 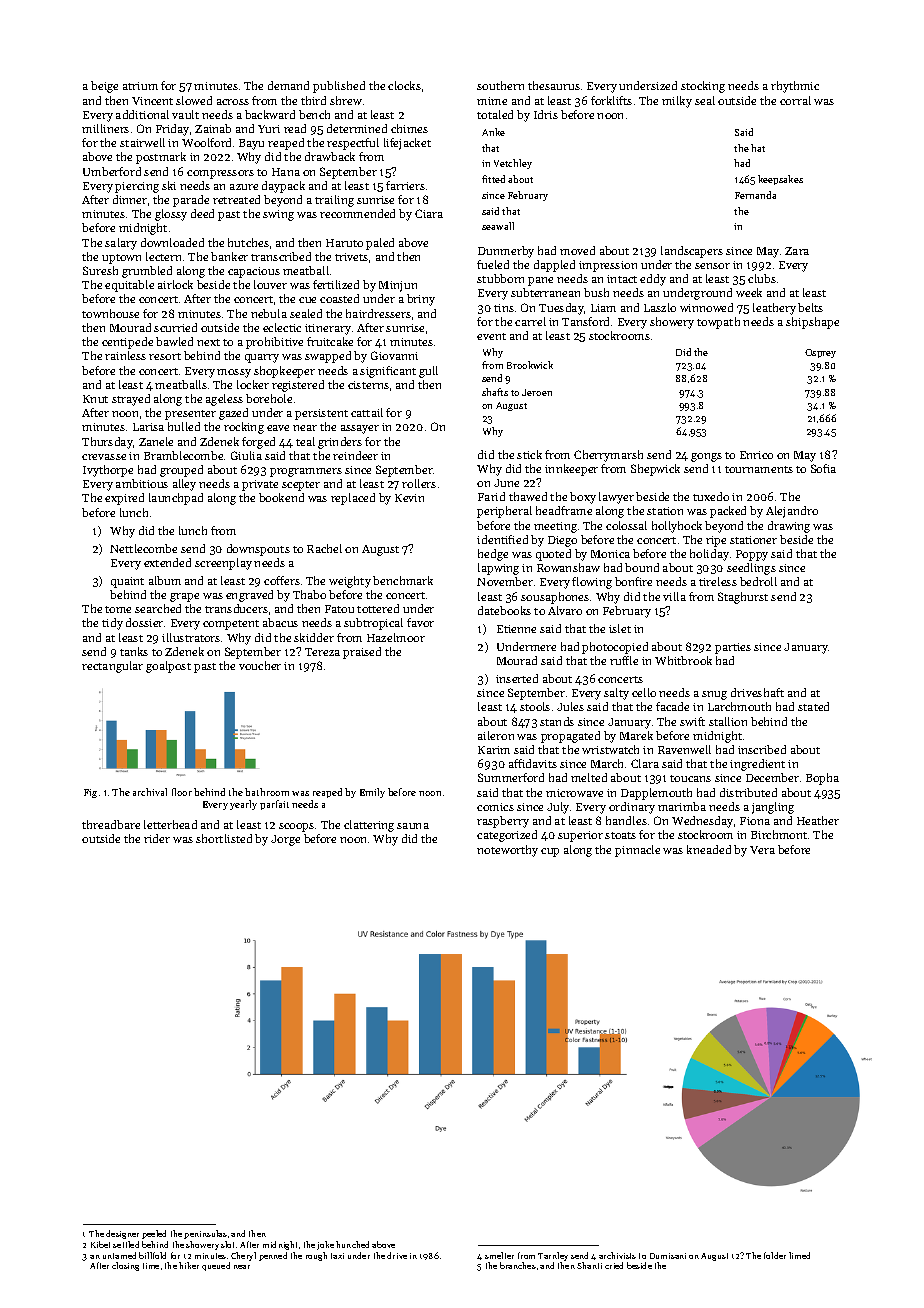 What do you see at coordinates (611, 100) in the document?
I see `forklifts` at bounding box center [611, 100].
